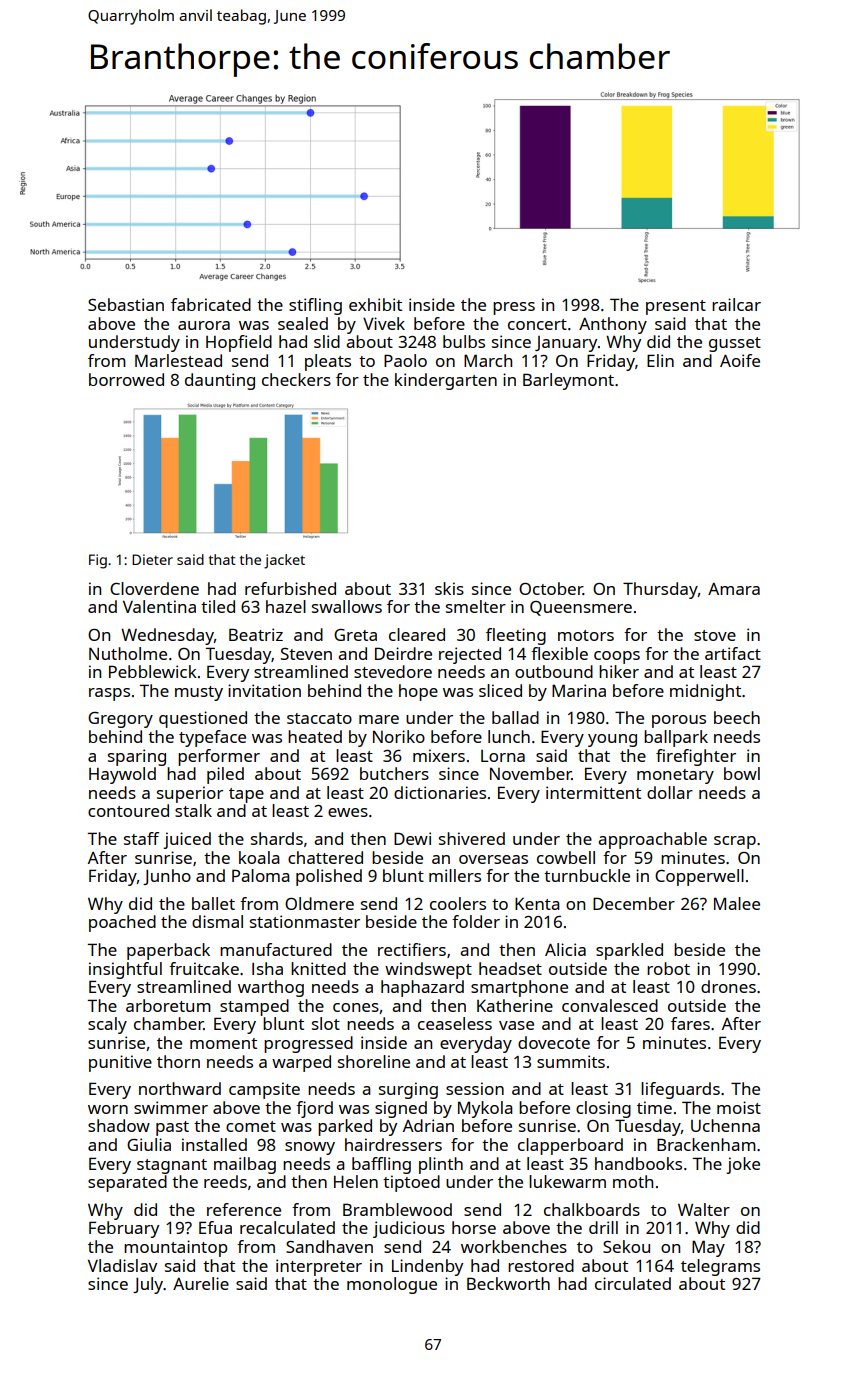 The width and height of the image is (849, 1400). I want to click on Beatriz, so click(256, 634).
